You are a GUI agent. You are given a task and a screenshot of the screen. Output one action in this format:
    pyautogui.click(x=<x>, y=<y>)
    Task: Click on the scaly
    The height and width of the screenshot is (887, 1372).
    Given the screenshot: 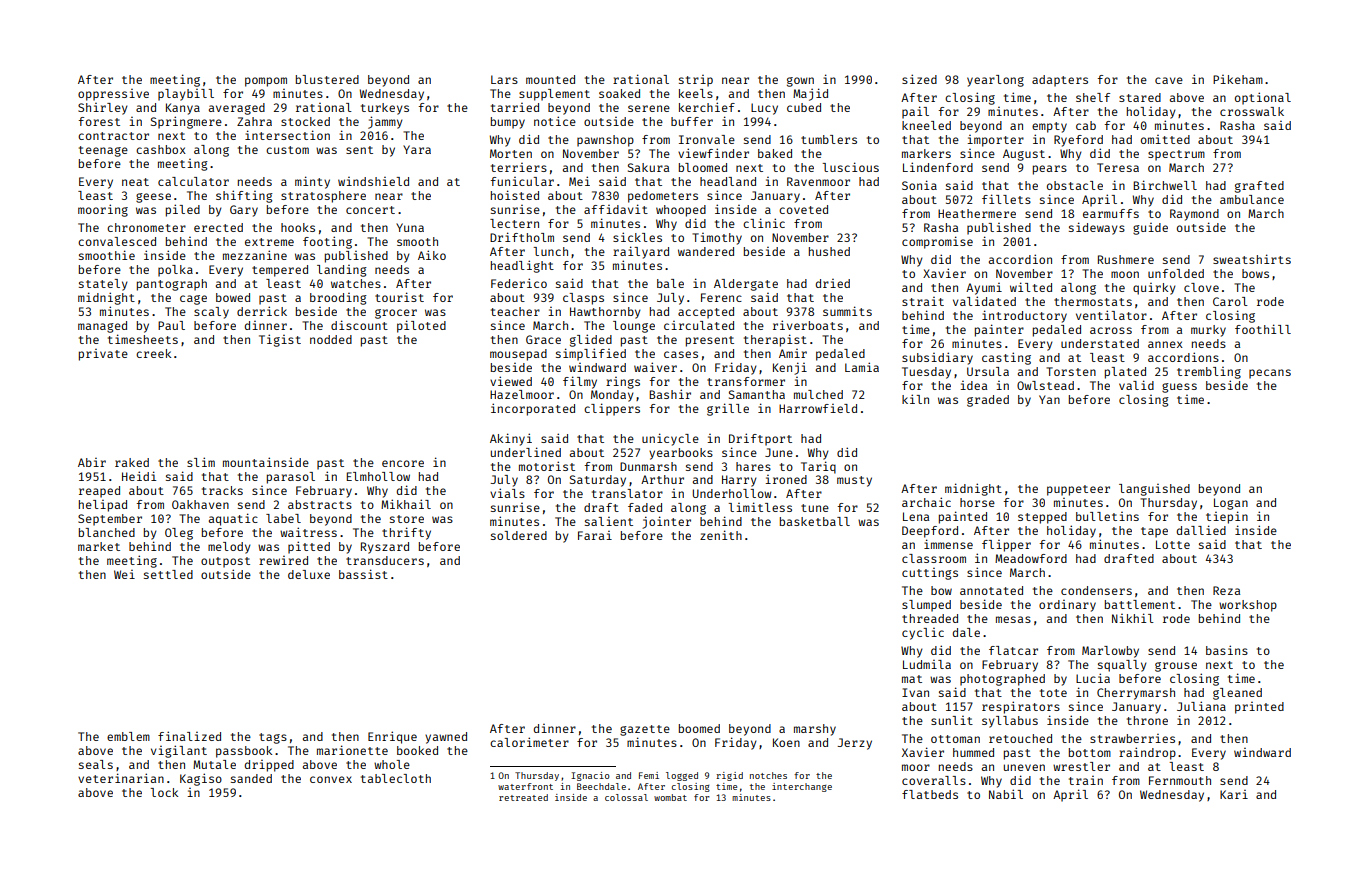 What is the action you would take?
    pyautogui.click(x=211, y=313)
